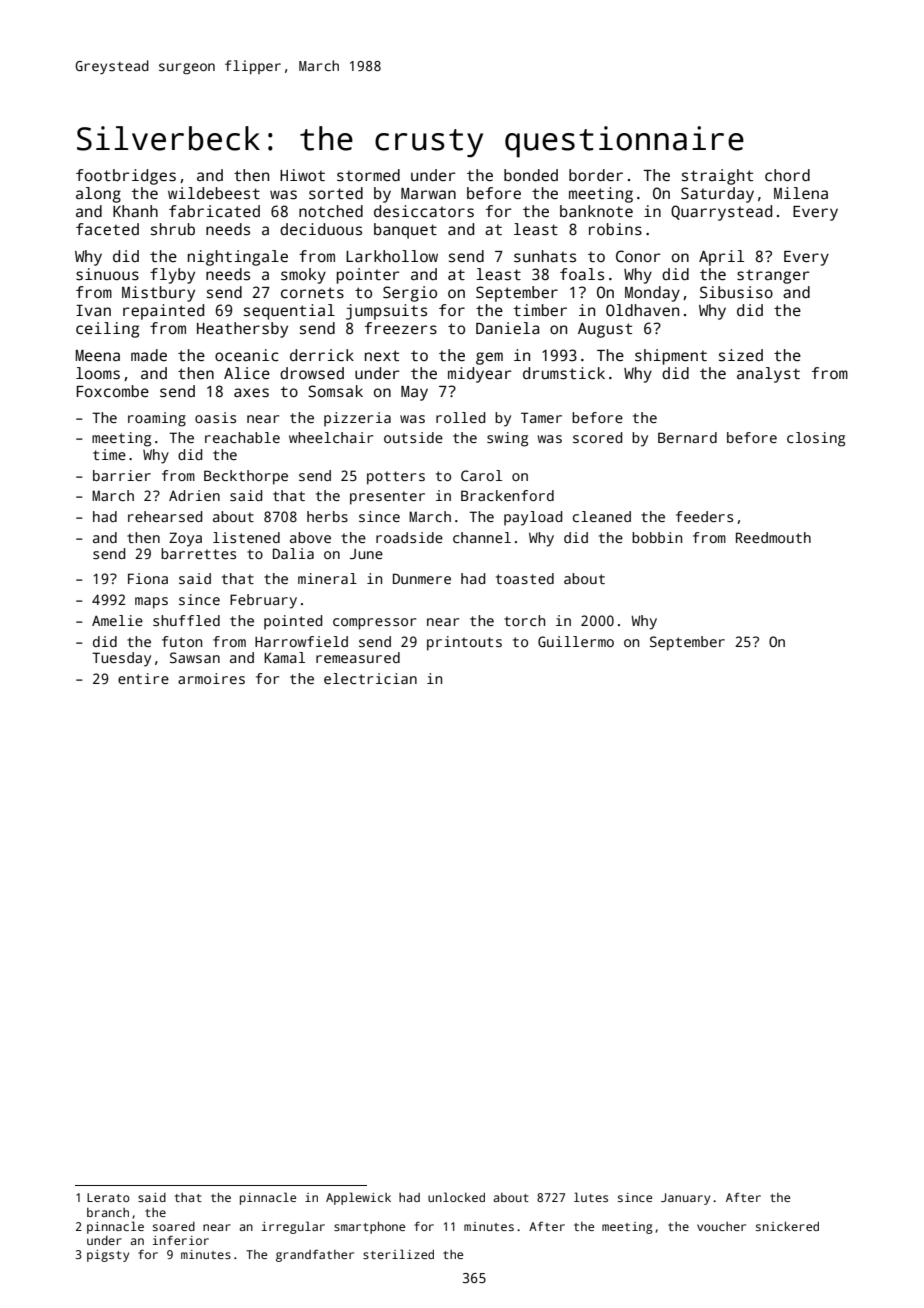  I want to click on April, so click(721, 258).
